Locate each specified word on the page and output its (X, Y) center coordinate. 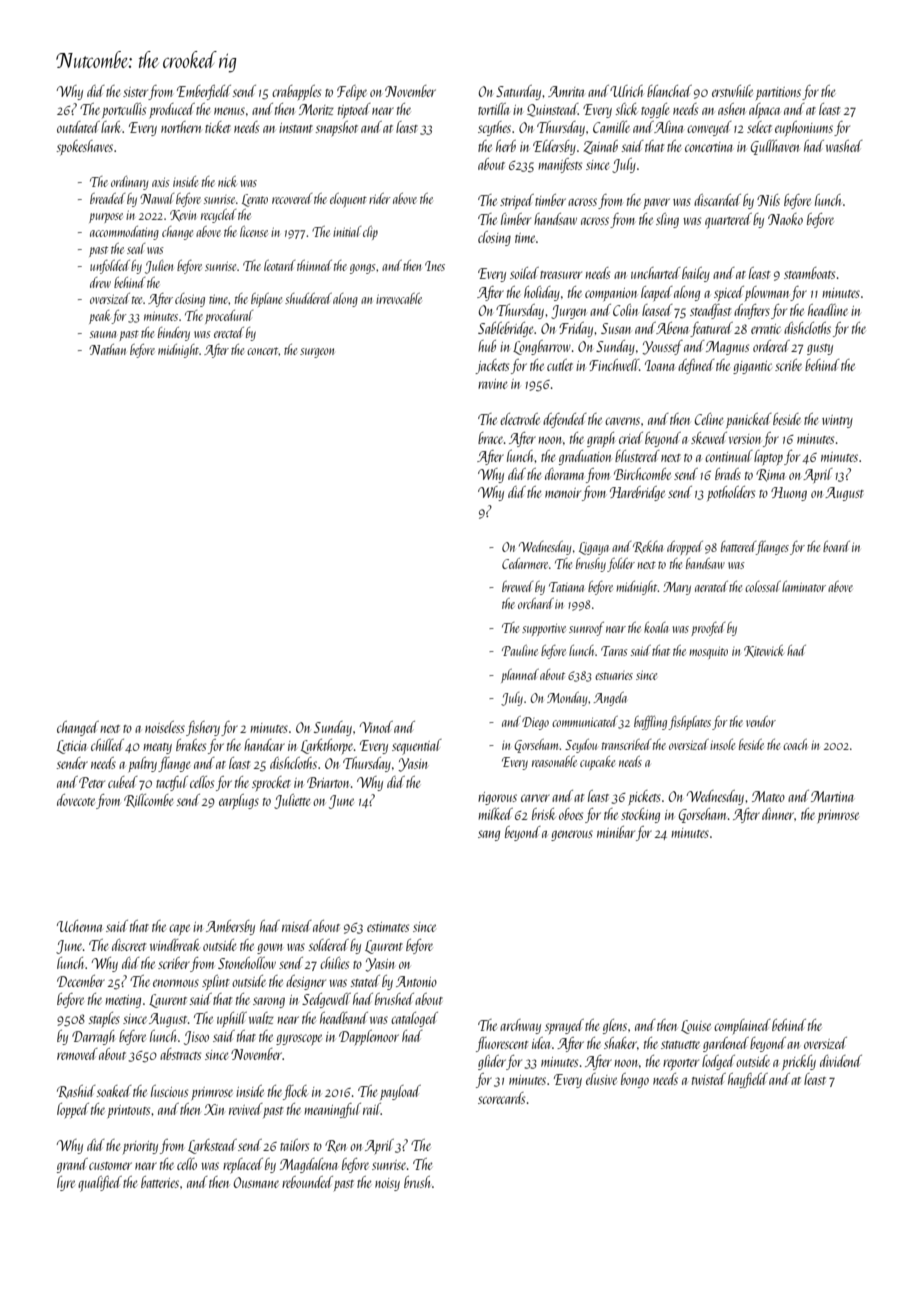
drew (100, 282)
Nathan (107, 349)
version (745, 439)
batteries (160, 1182)
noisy (387, 1184)
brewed (517, 586)
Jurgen (568, 312)
